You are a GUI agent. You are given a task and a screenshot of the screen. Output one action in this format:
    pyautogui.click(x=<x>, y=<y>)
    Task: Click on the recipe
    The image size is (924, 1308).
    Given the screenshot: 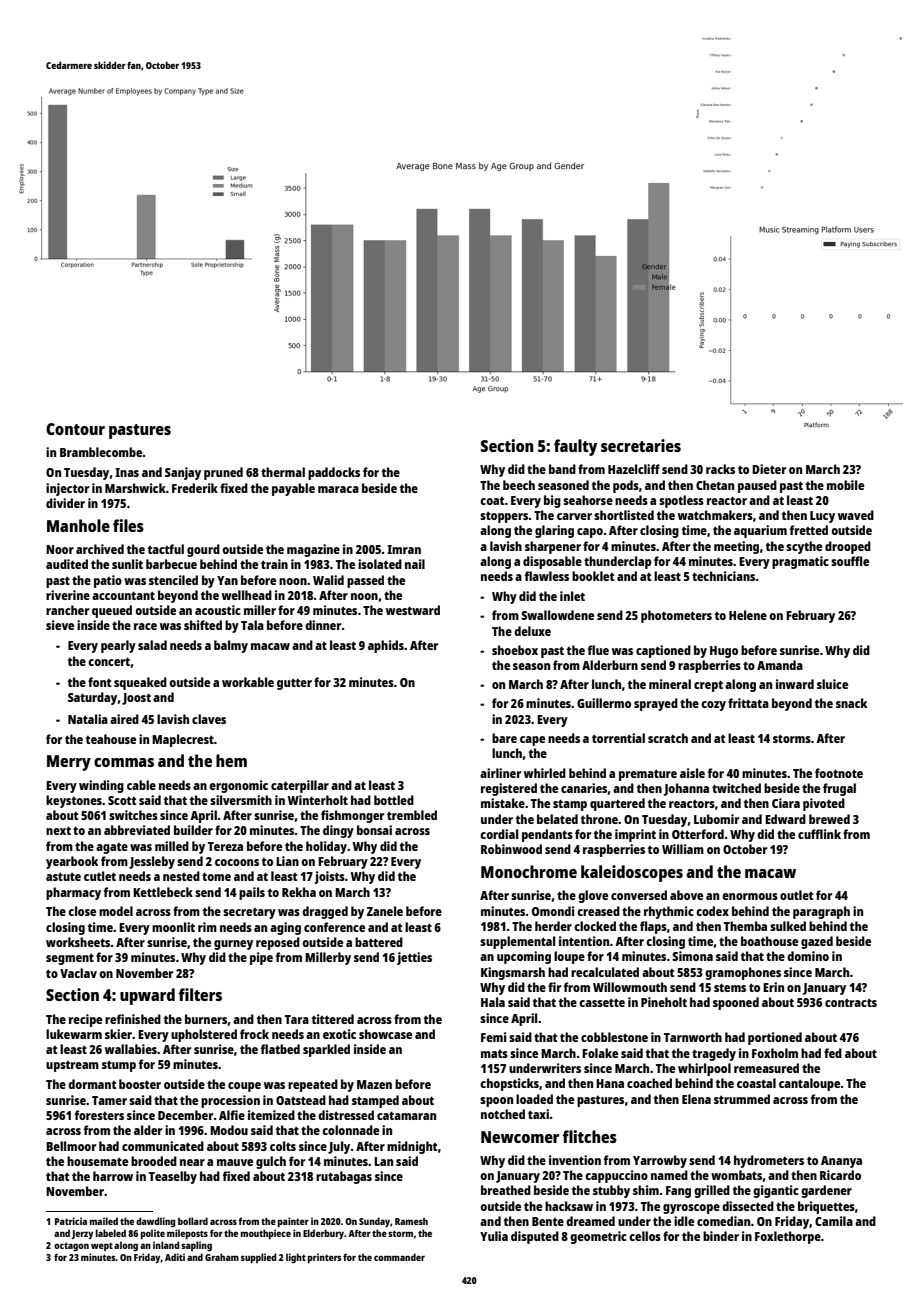 What is the action you would take?
    pyautogui.click(x=85, y=1020)
